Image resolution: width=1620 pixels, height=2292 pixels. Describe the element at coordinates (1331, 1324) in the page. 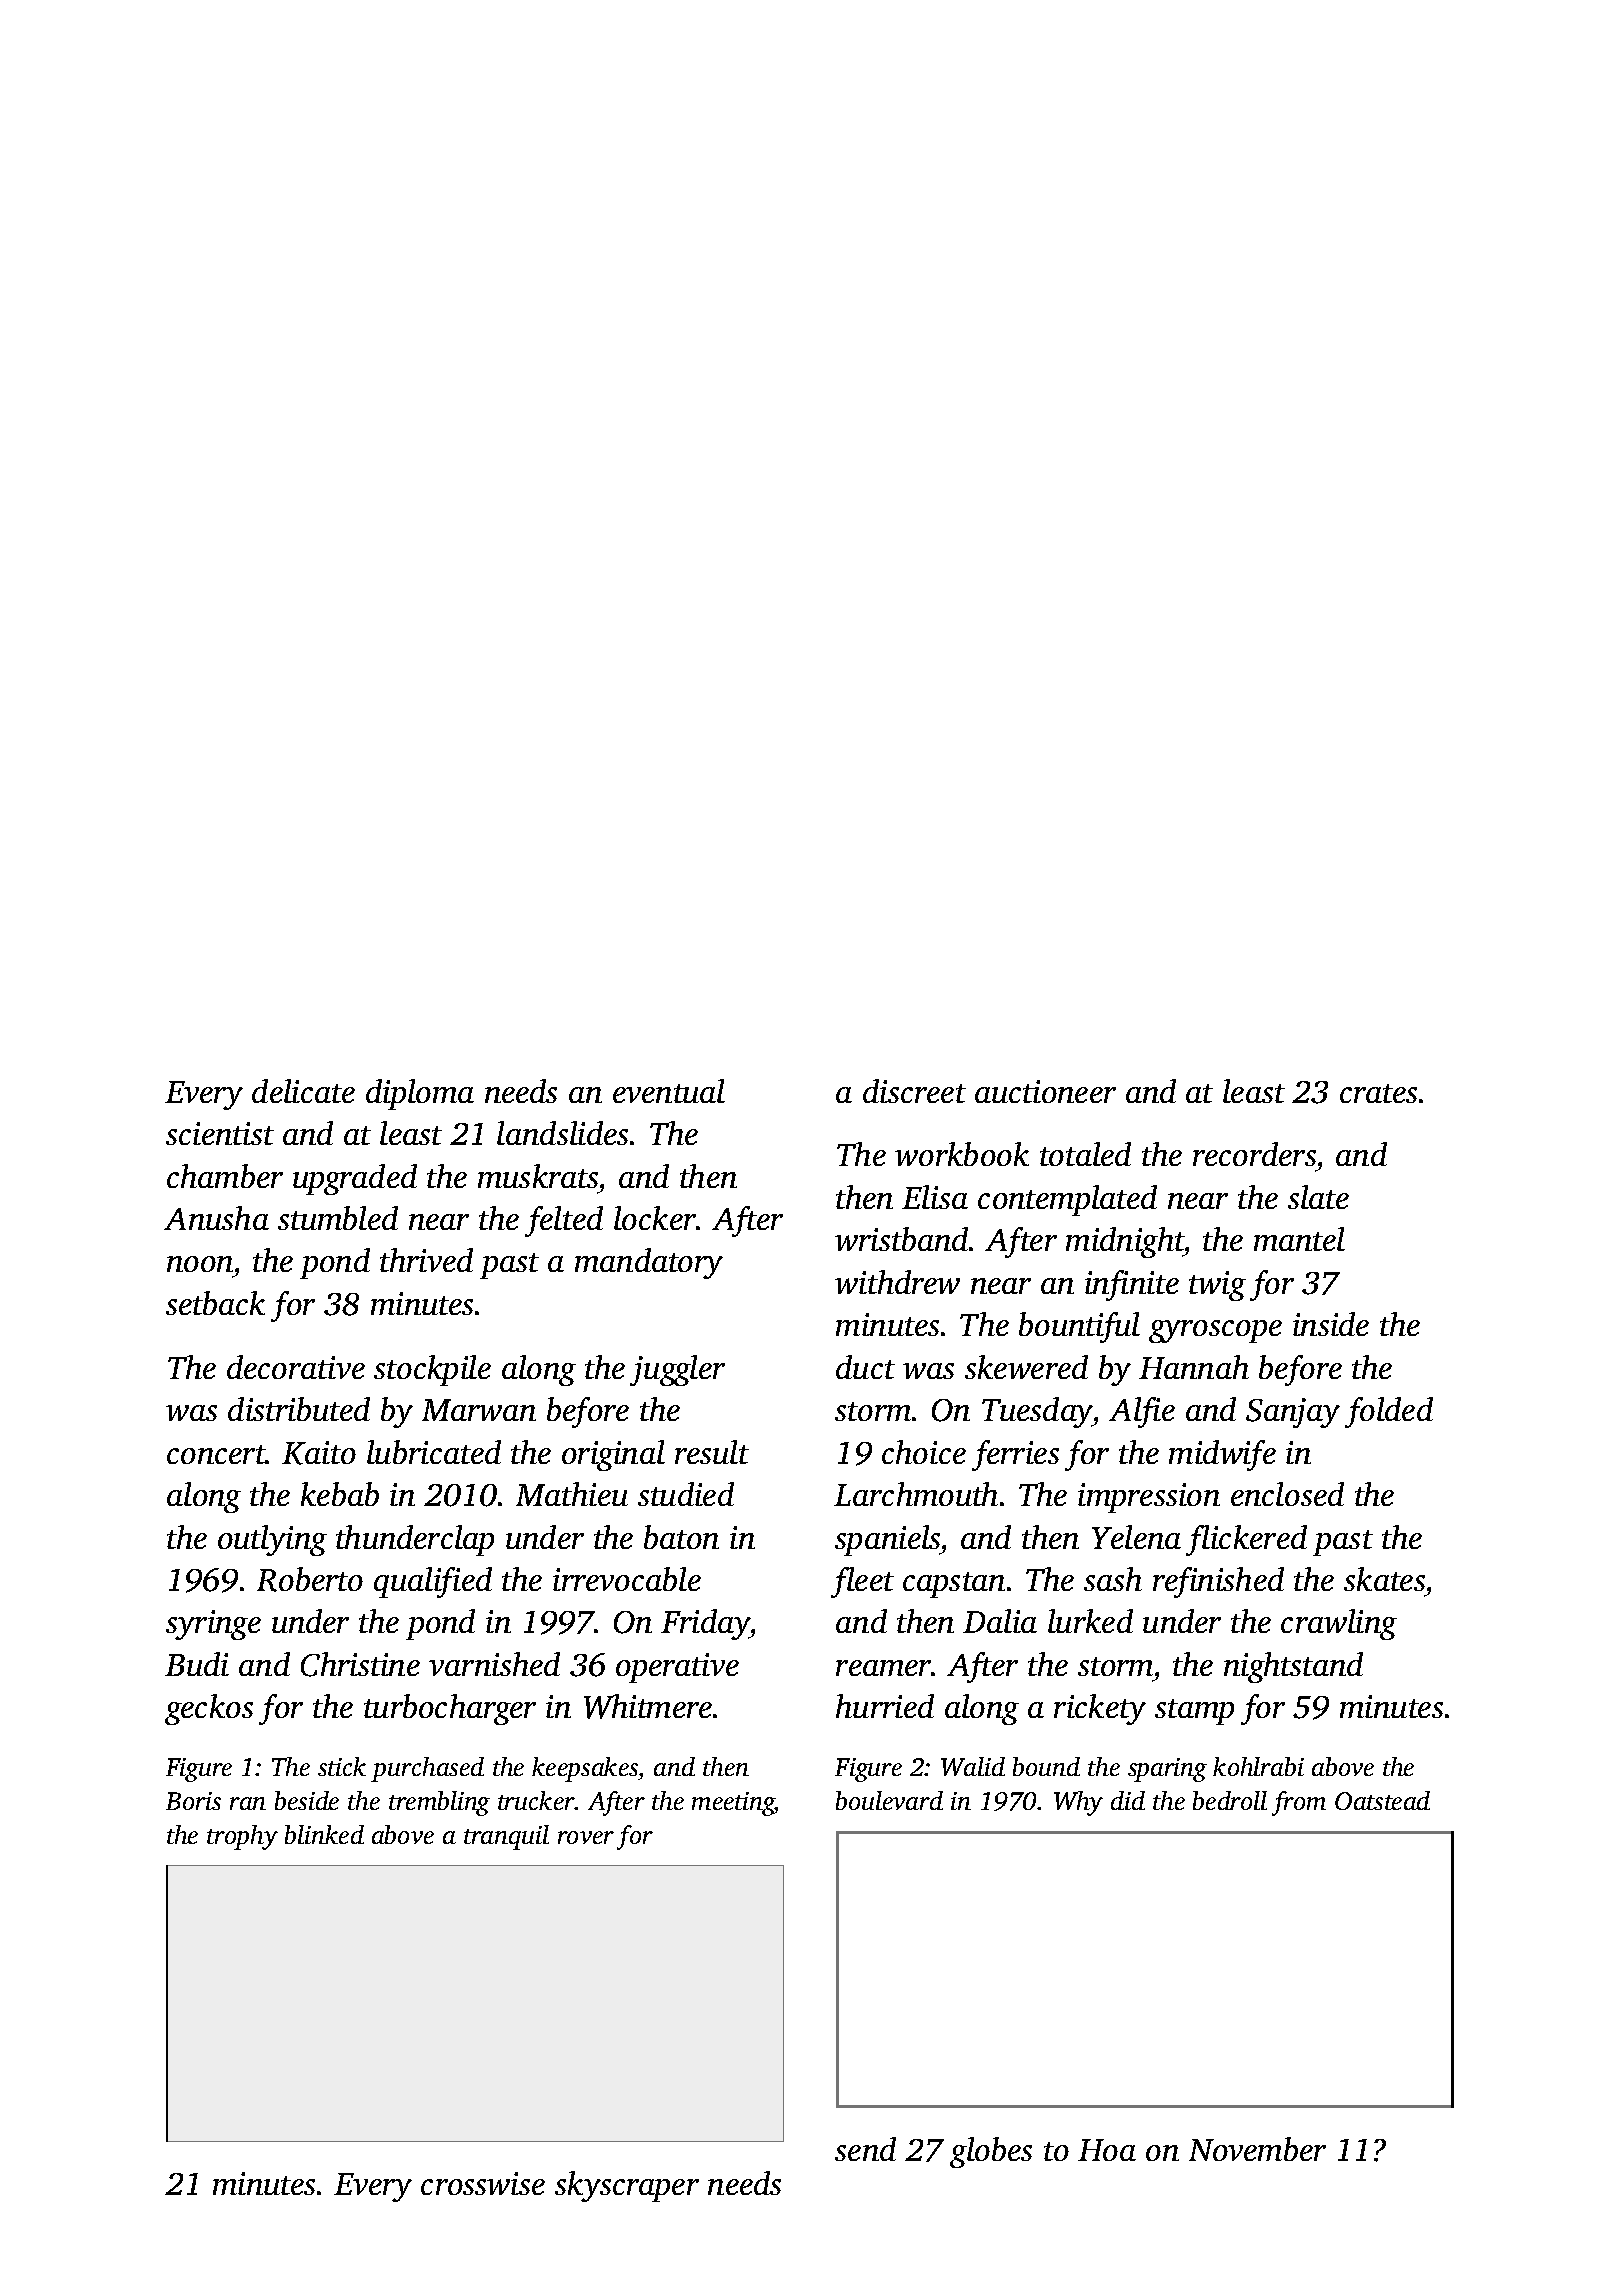

I see `inside` at that location.
